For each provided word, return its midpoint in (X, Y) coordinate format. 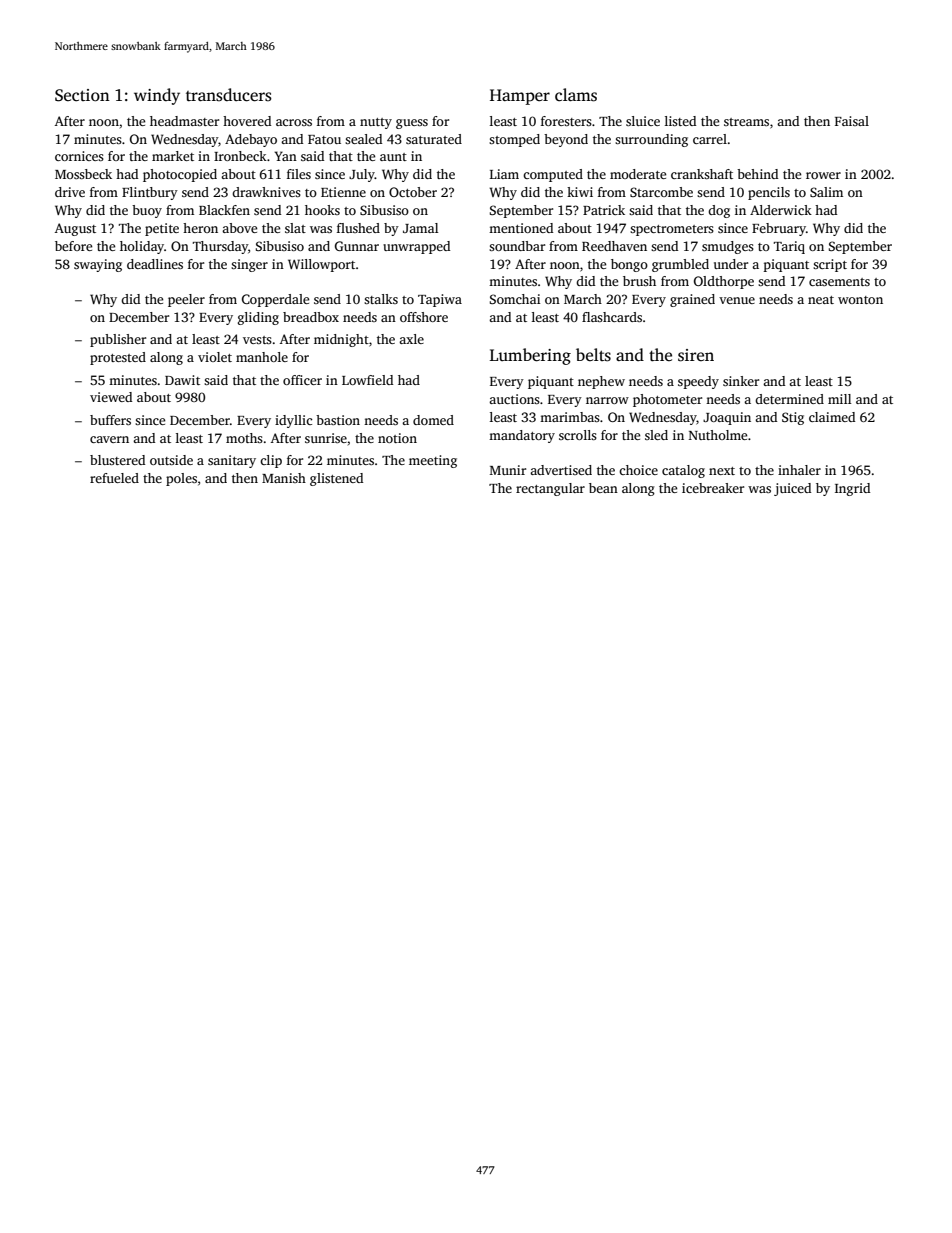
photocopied (180, 175)
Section (82, 95)
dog (719, 211)
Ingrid (852, 489)
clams (576, 95)
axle (411, 339)
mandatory (522, 436)
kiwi (580, 192)
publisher (118, 340)
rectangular (550, 489)
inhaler (799, 470)
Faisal (852, 121)
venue (737, 300)
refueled (114, 478)
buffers (110, 420)
